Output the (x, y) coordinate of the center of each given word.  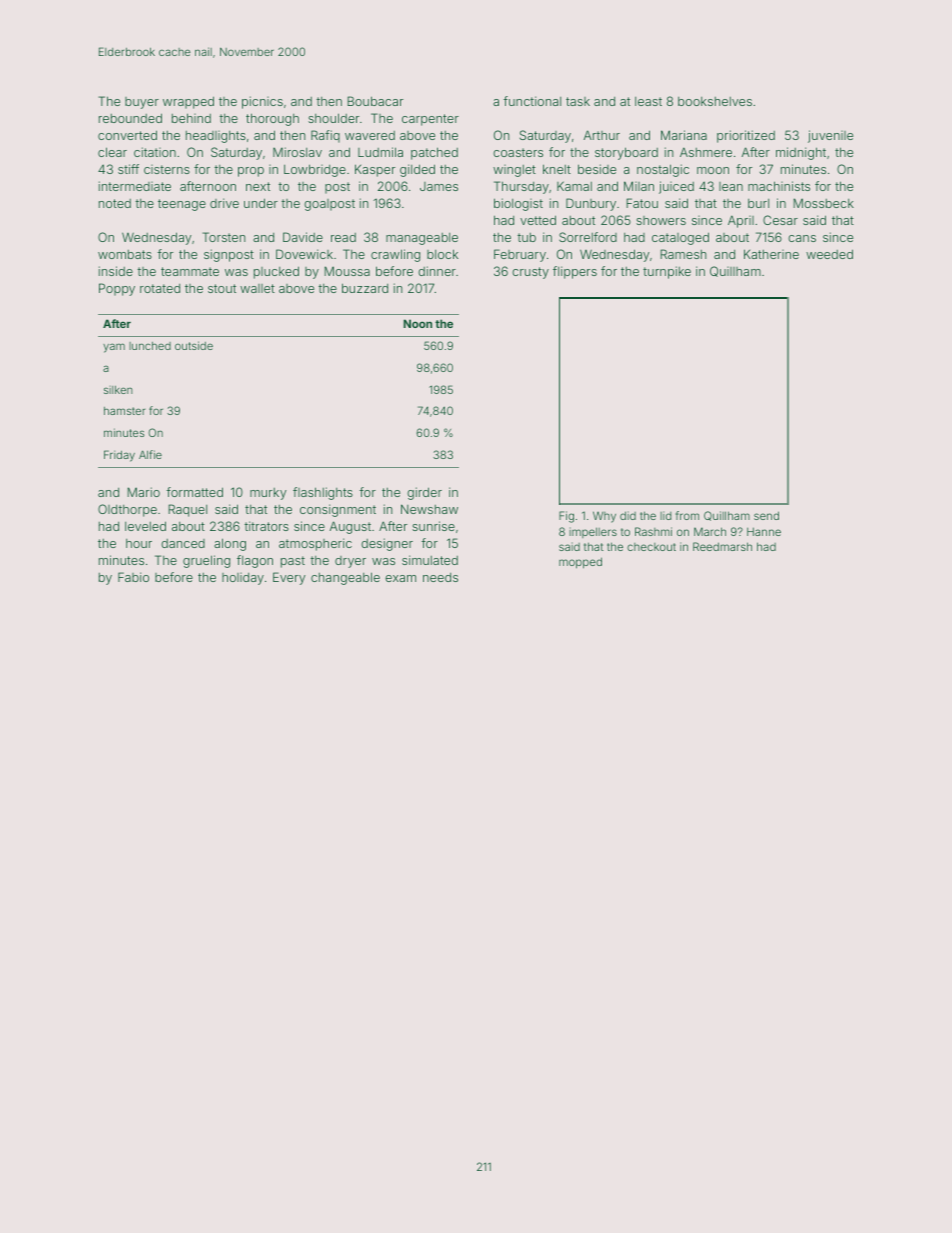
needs (440, 577)
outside (194, 345)
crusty (530, 273)
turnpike (667, 272)
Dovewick (304, 254)
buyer (142, 103)
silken (118, 390)
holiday (243, 579)
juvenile (830, 136)
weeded (829, 254)
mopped (580, 563)
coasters (518, 152)
